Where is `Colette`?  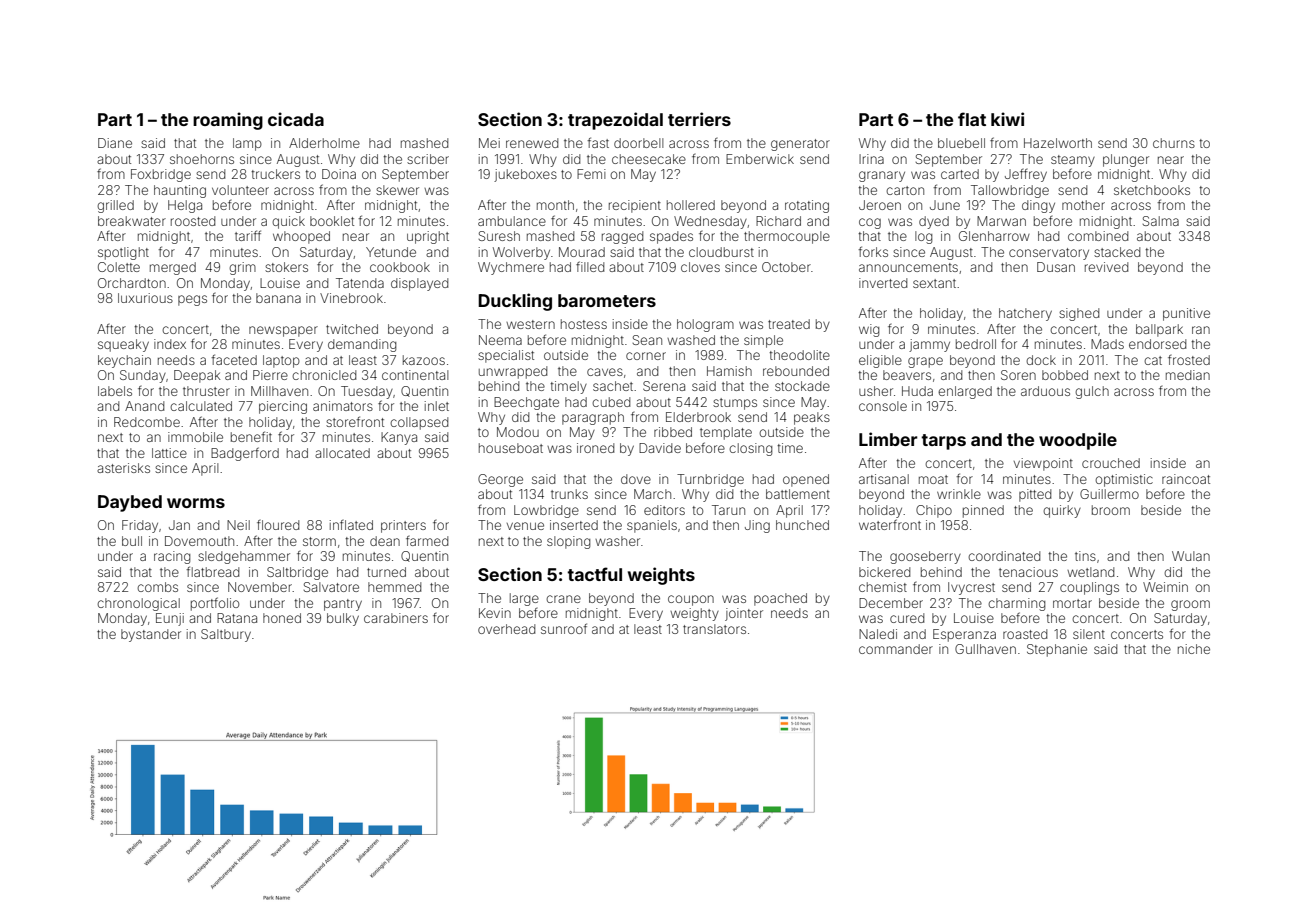
Colette is located at coordinates (119, 267).
